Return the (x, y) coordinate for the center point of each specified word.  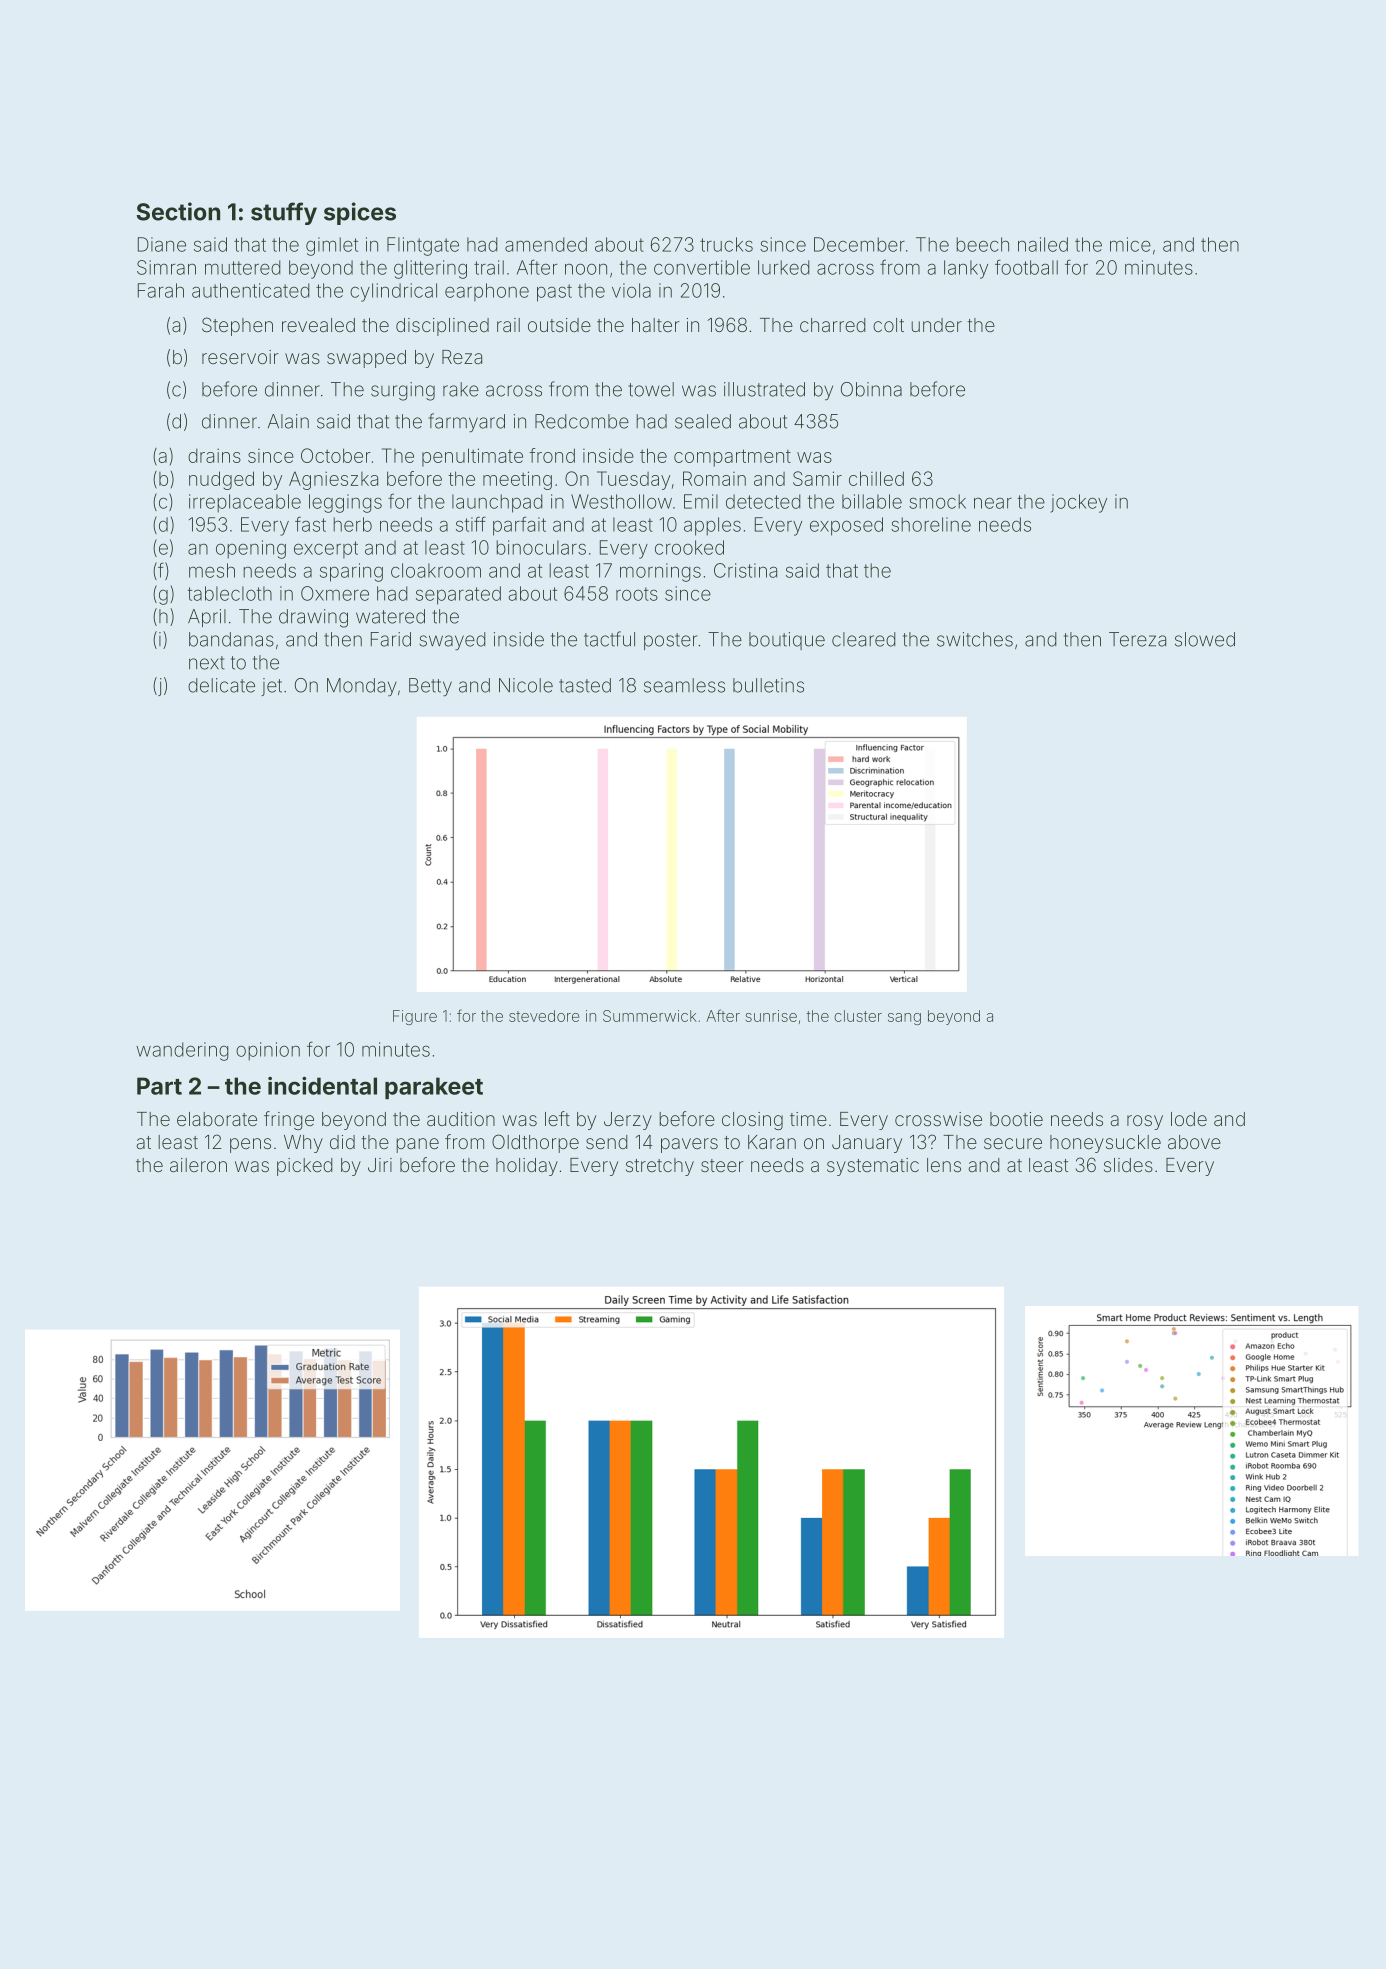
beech (982, 244)
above (1194, 1142)
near (993, 503)
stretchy (660, 1167)
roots (637, 594)
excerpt (326, 549)
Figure (415, 1017)
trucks (726, 244)
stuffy (284, 213)
